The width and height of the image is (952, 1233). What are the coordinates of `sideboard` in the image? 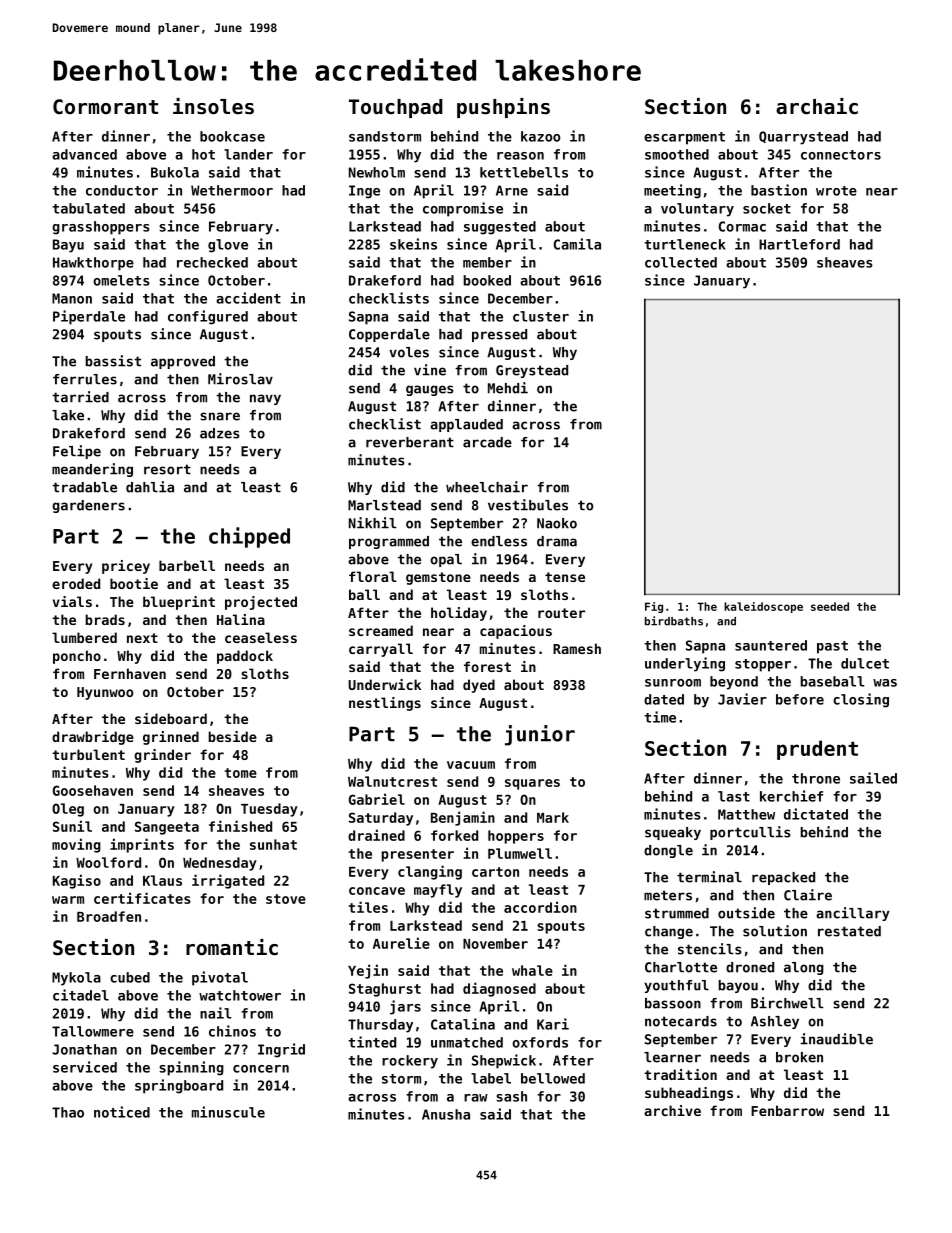 It's located at (171, 718).
